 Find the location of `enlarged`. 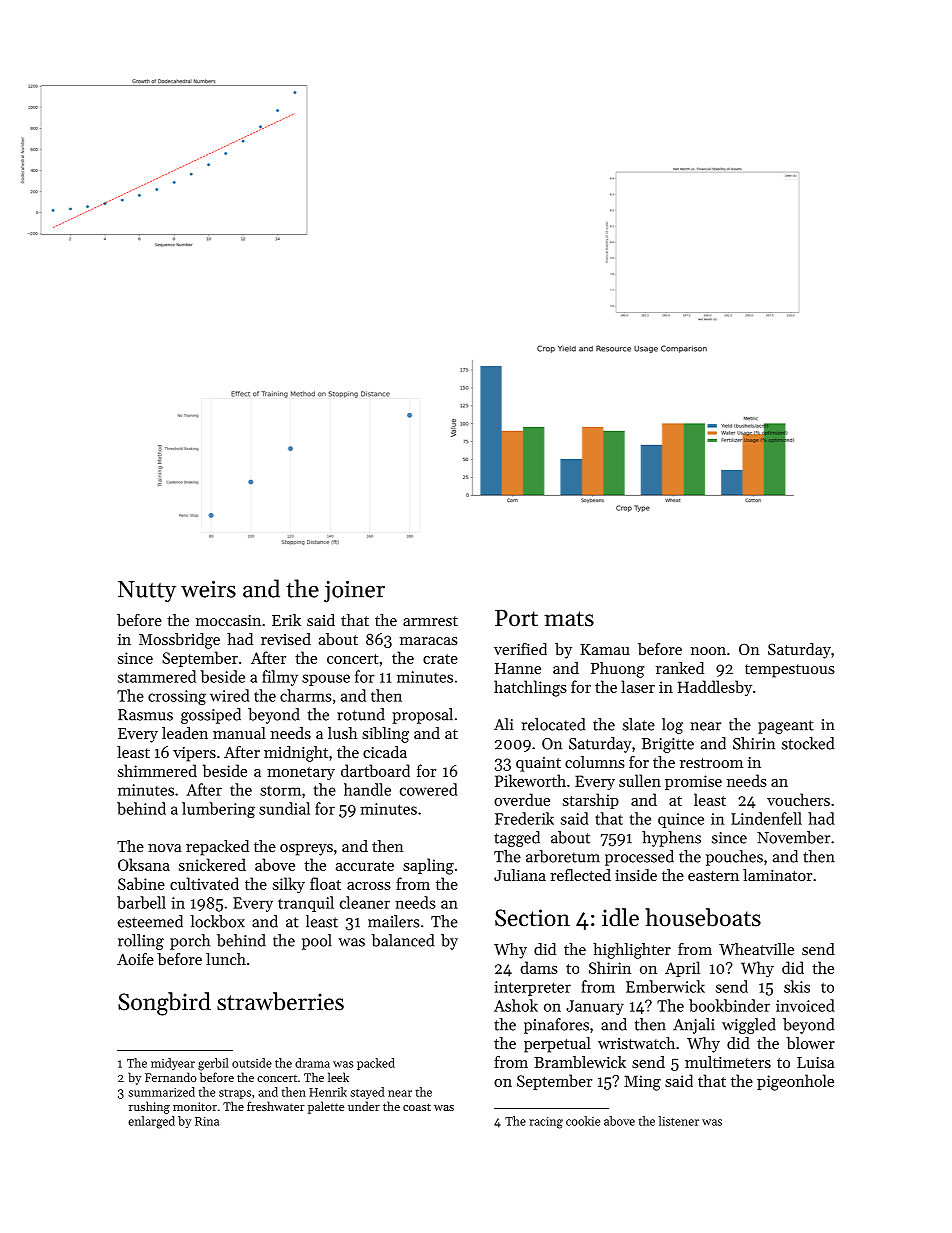

enlarged is located at coordinates (151, 1122).
